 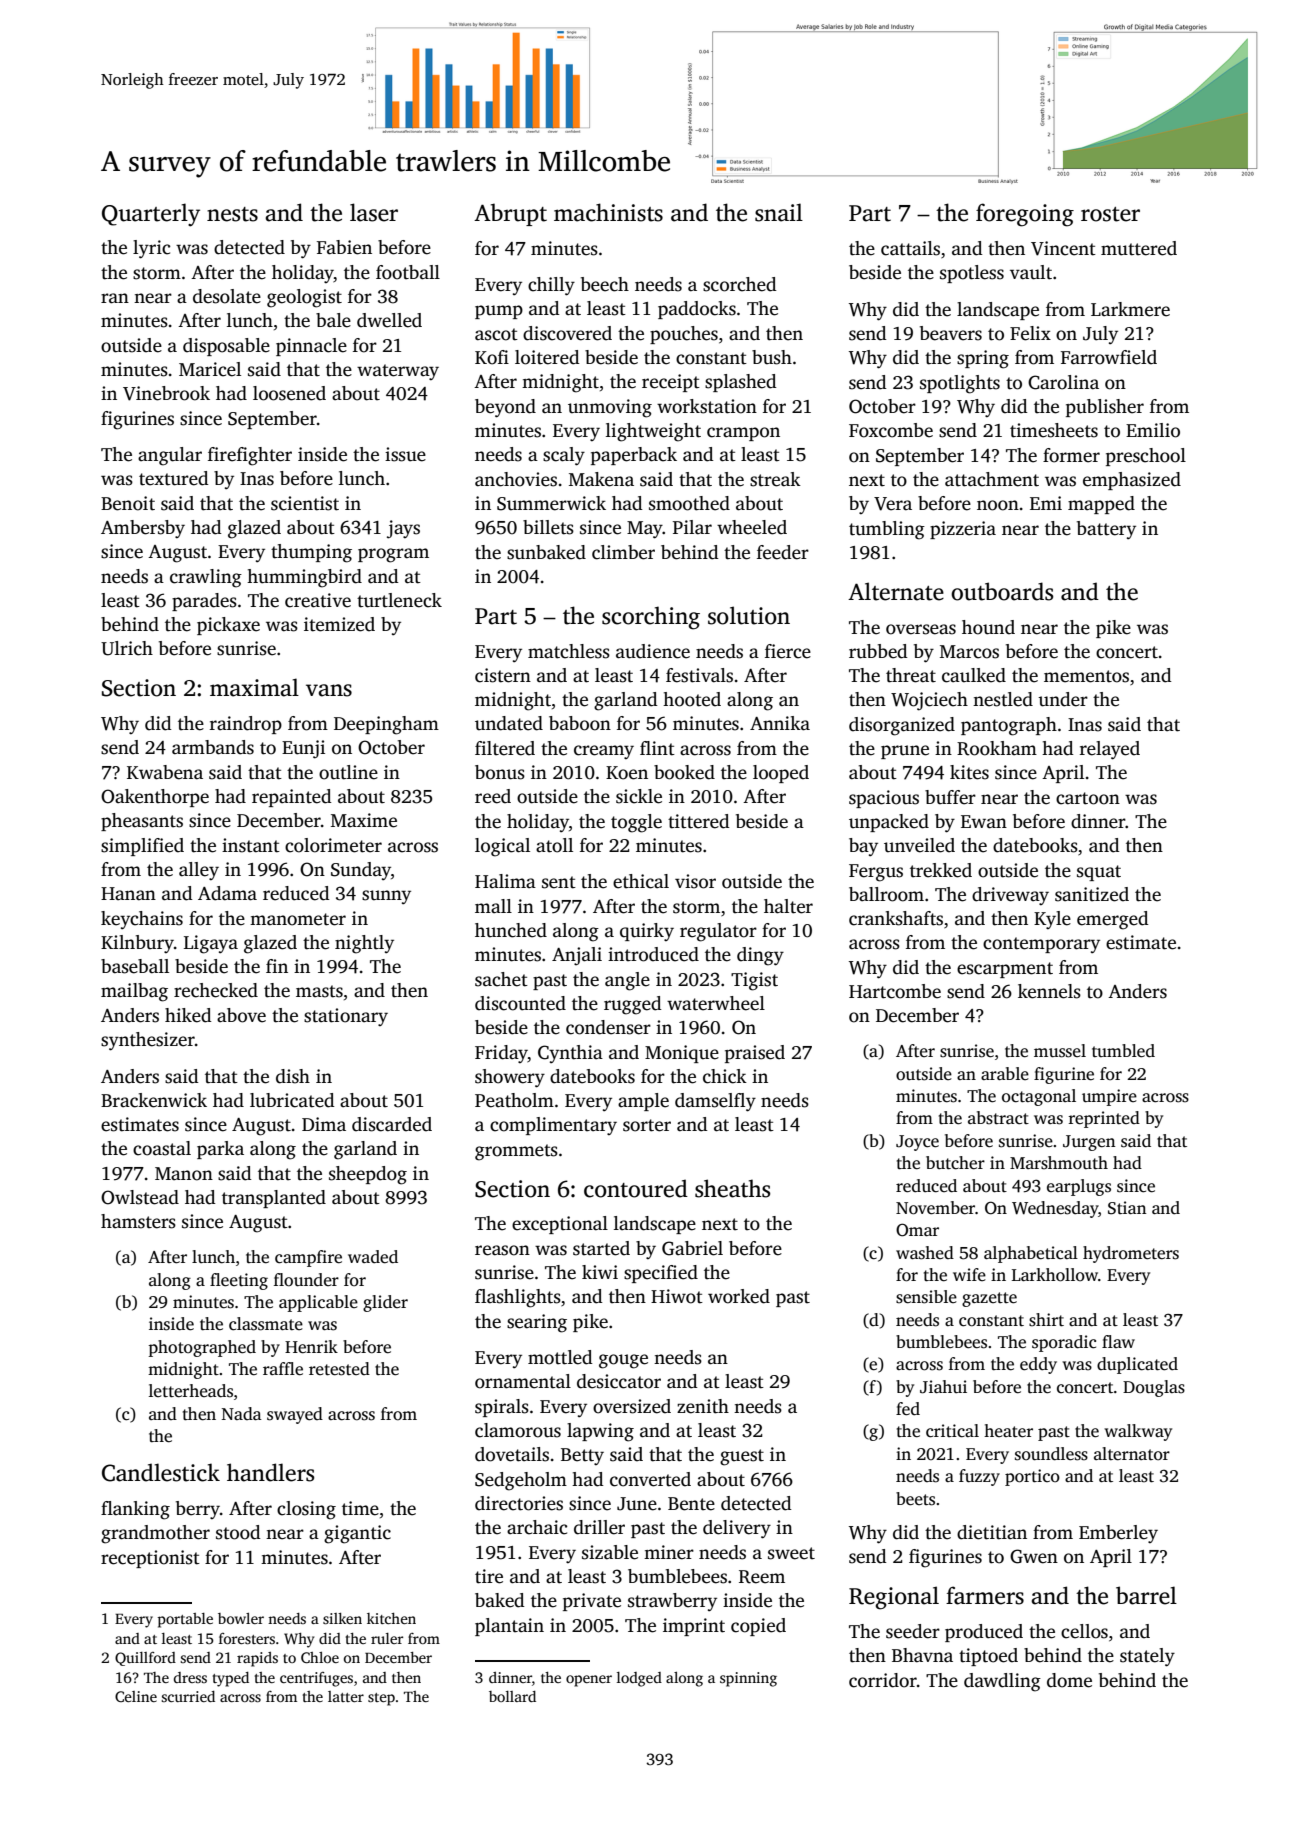 What do you see at coordinates (319, 991) in the screenshot?
I see `masts` at bounding box center [319, 991].
